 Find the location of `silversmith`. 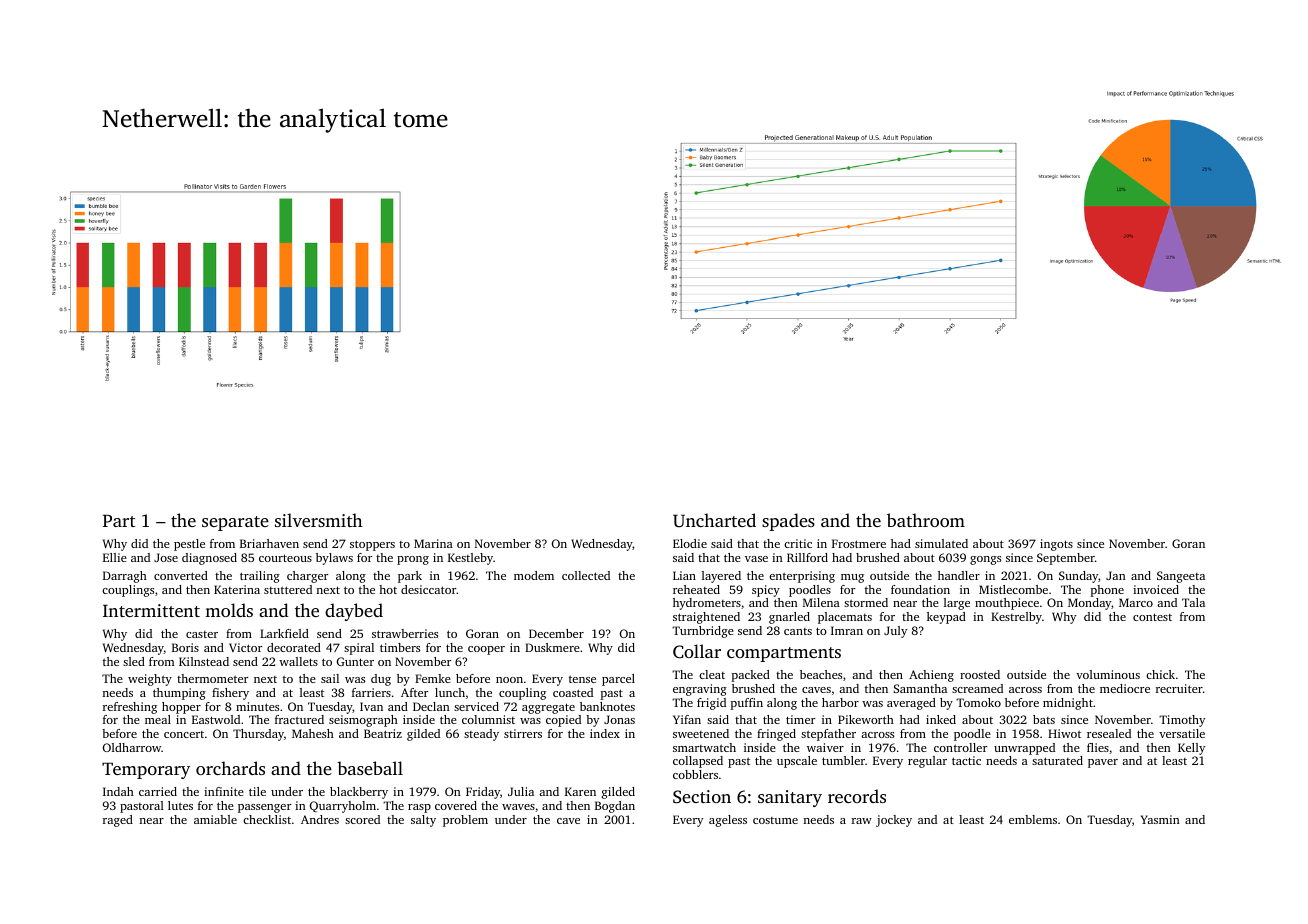

silversmith is located at coordinates (318, 520).
